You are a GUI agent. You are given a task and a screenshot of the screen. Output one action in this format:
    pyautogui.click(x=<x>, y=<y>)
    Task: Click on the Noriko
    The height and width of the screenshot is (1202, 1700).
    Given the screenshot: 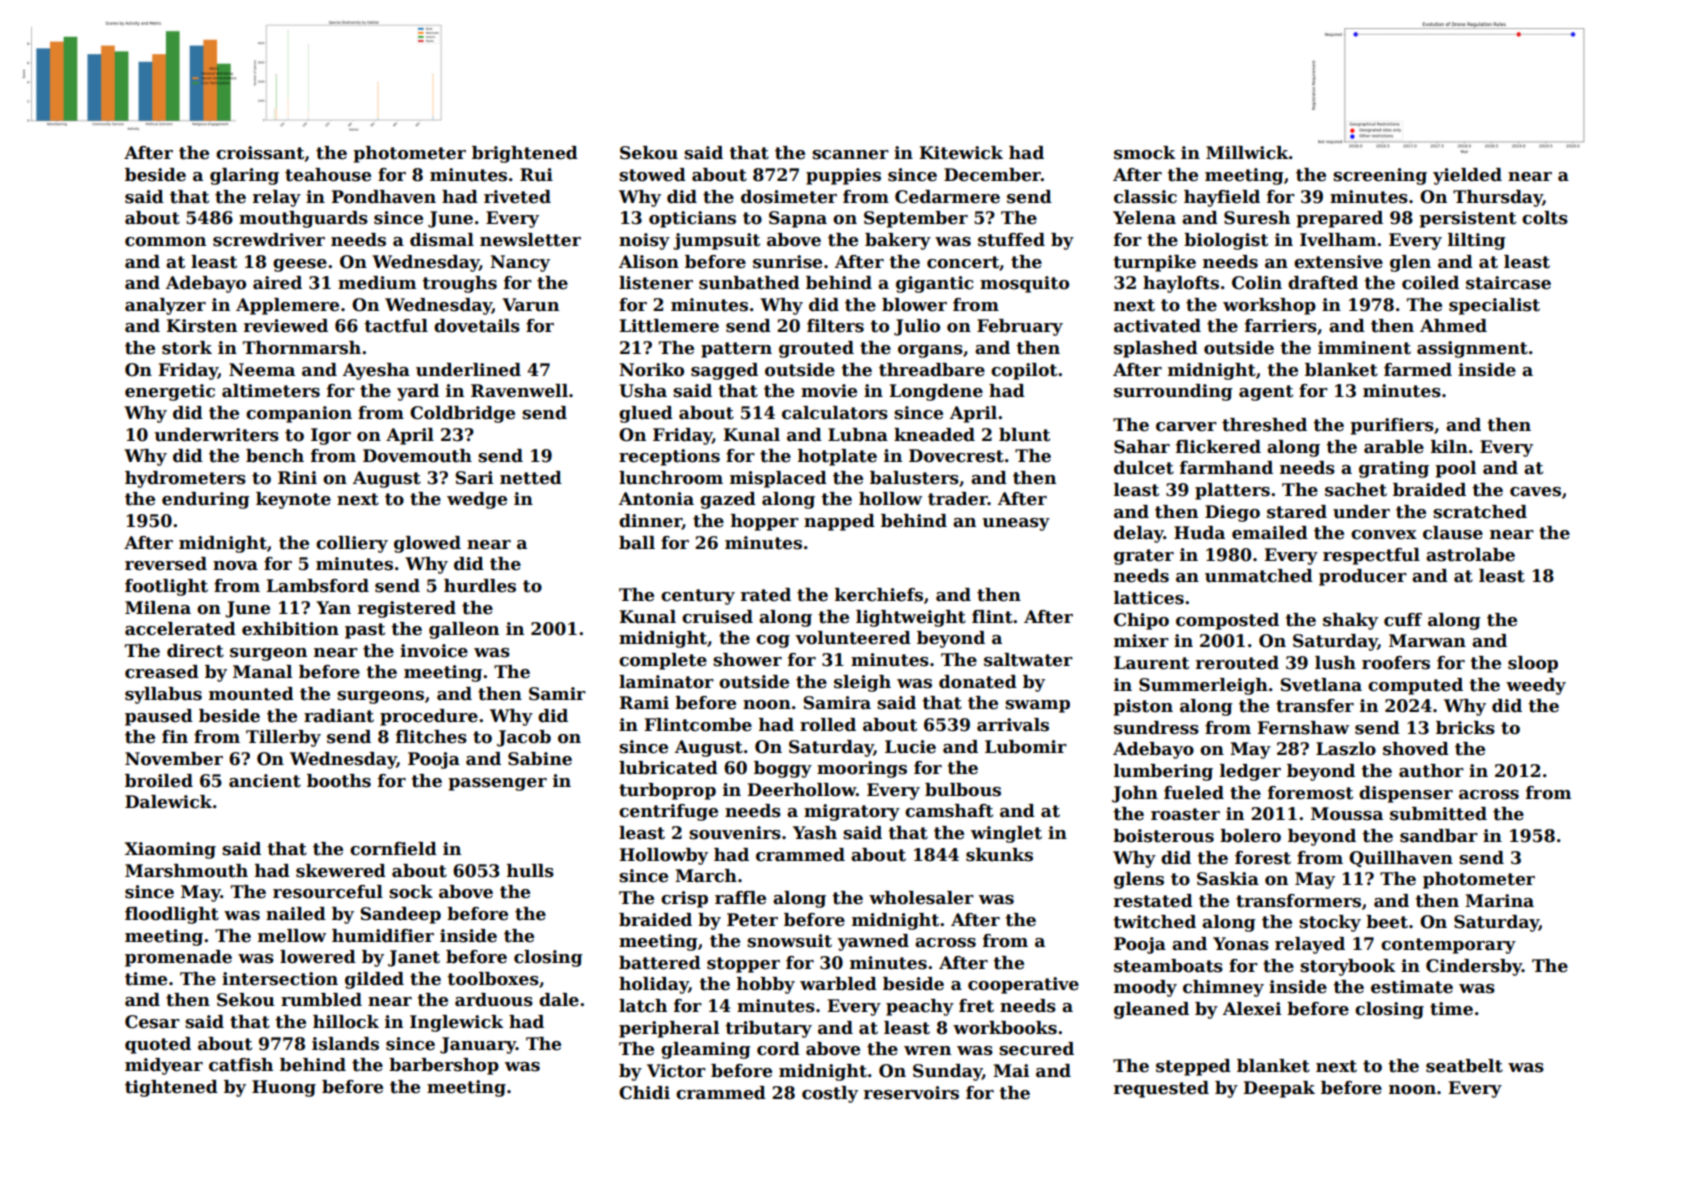 What is the action you would take?
    pyautogui.click(x=651, y=370)
